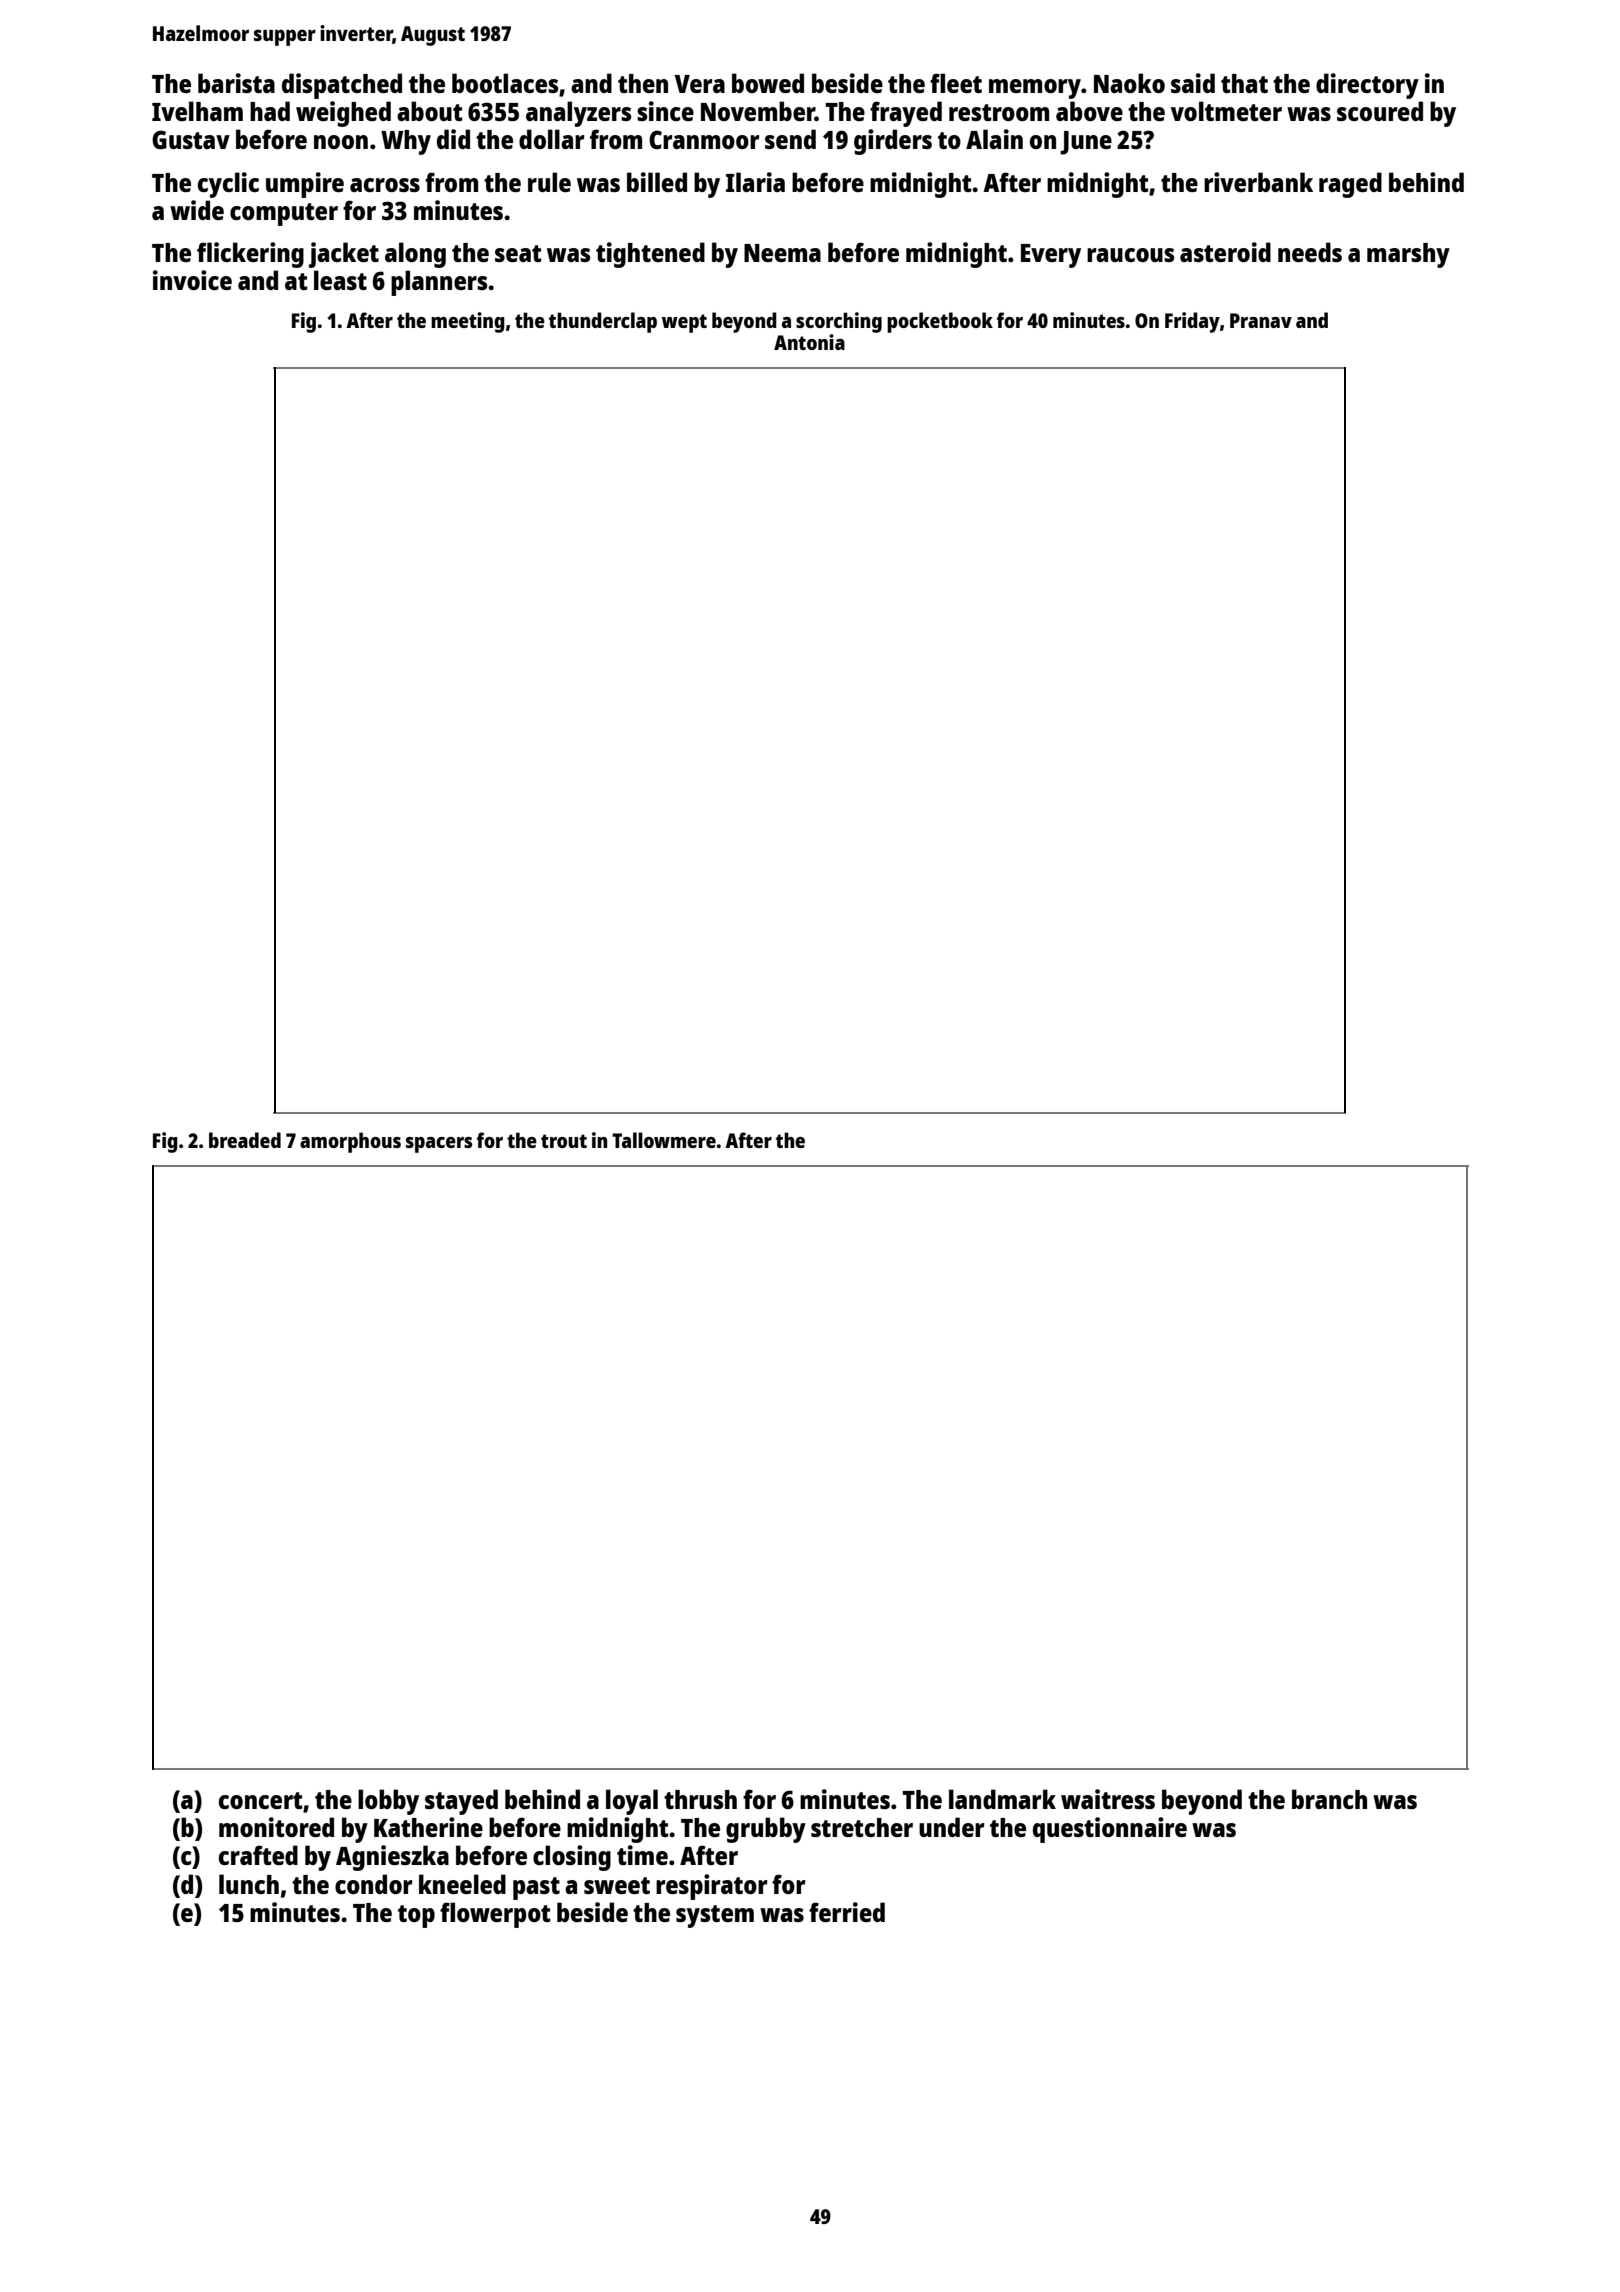 This image has width=1620, height=2292. What do you see at coordinates (564, 1141) in the image?
I see `trout` at bounding box center [564, 1141].
